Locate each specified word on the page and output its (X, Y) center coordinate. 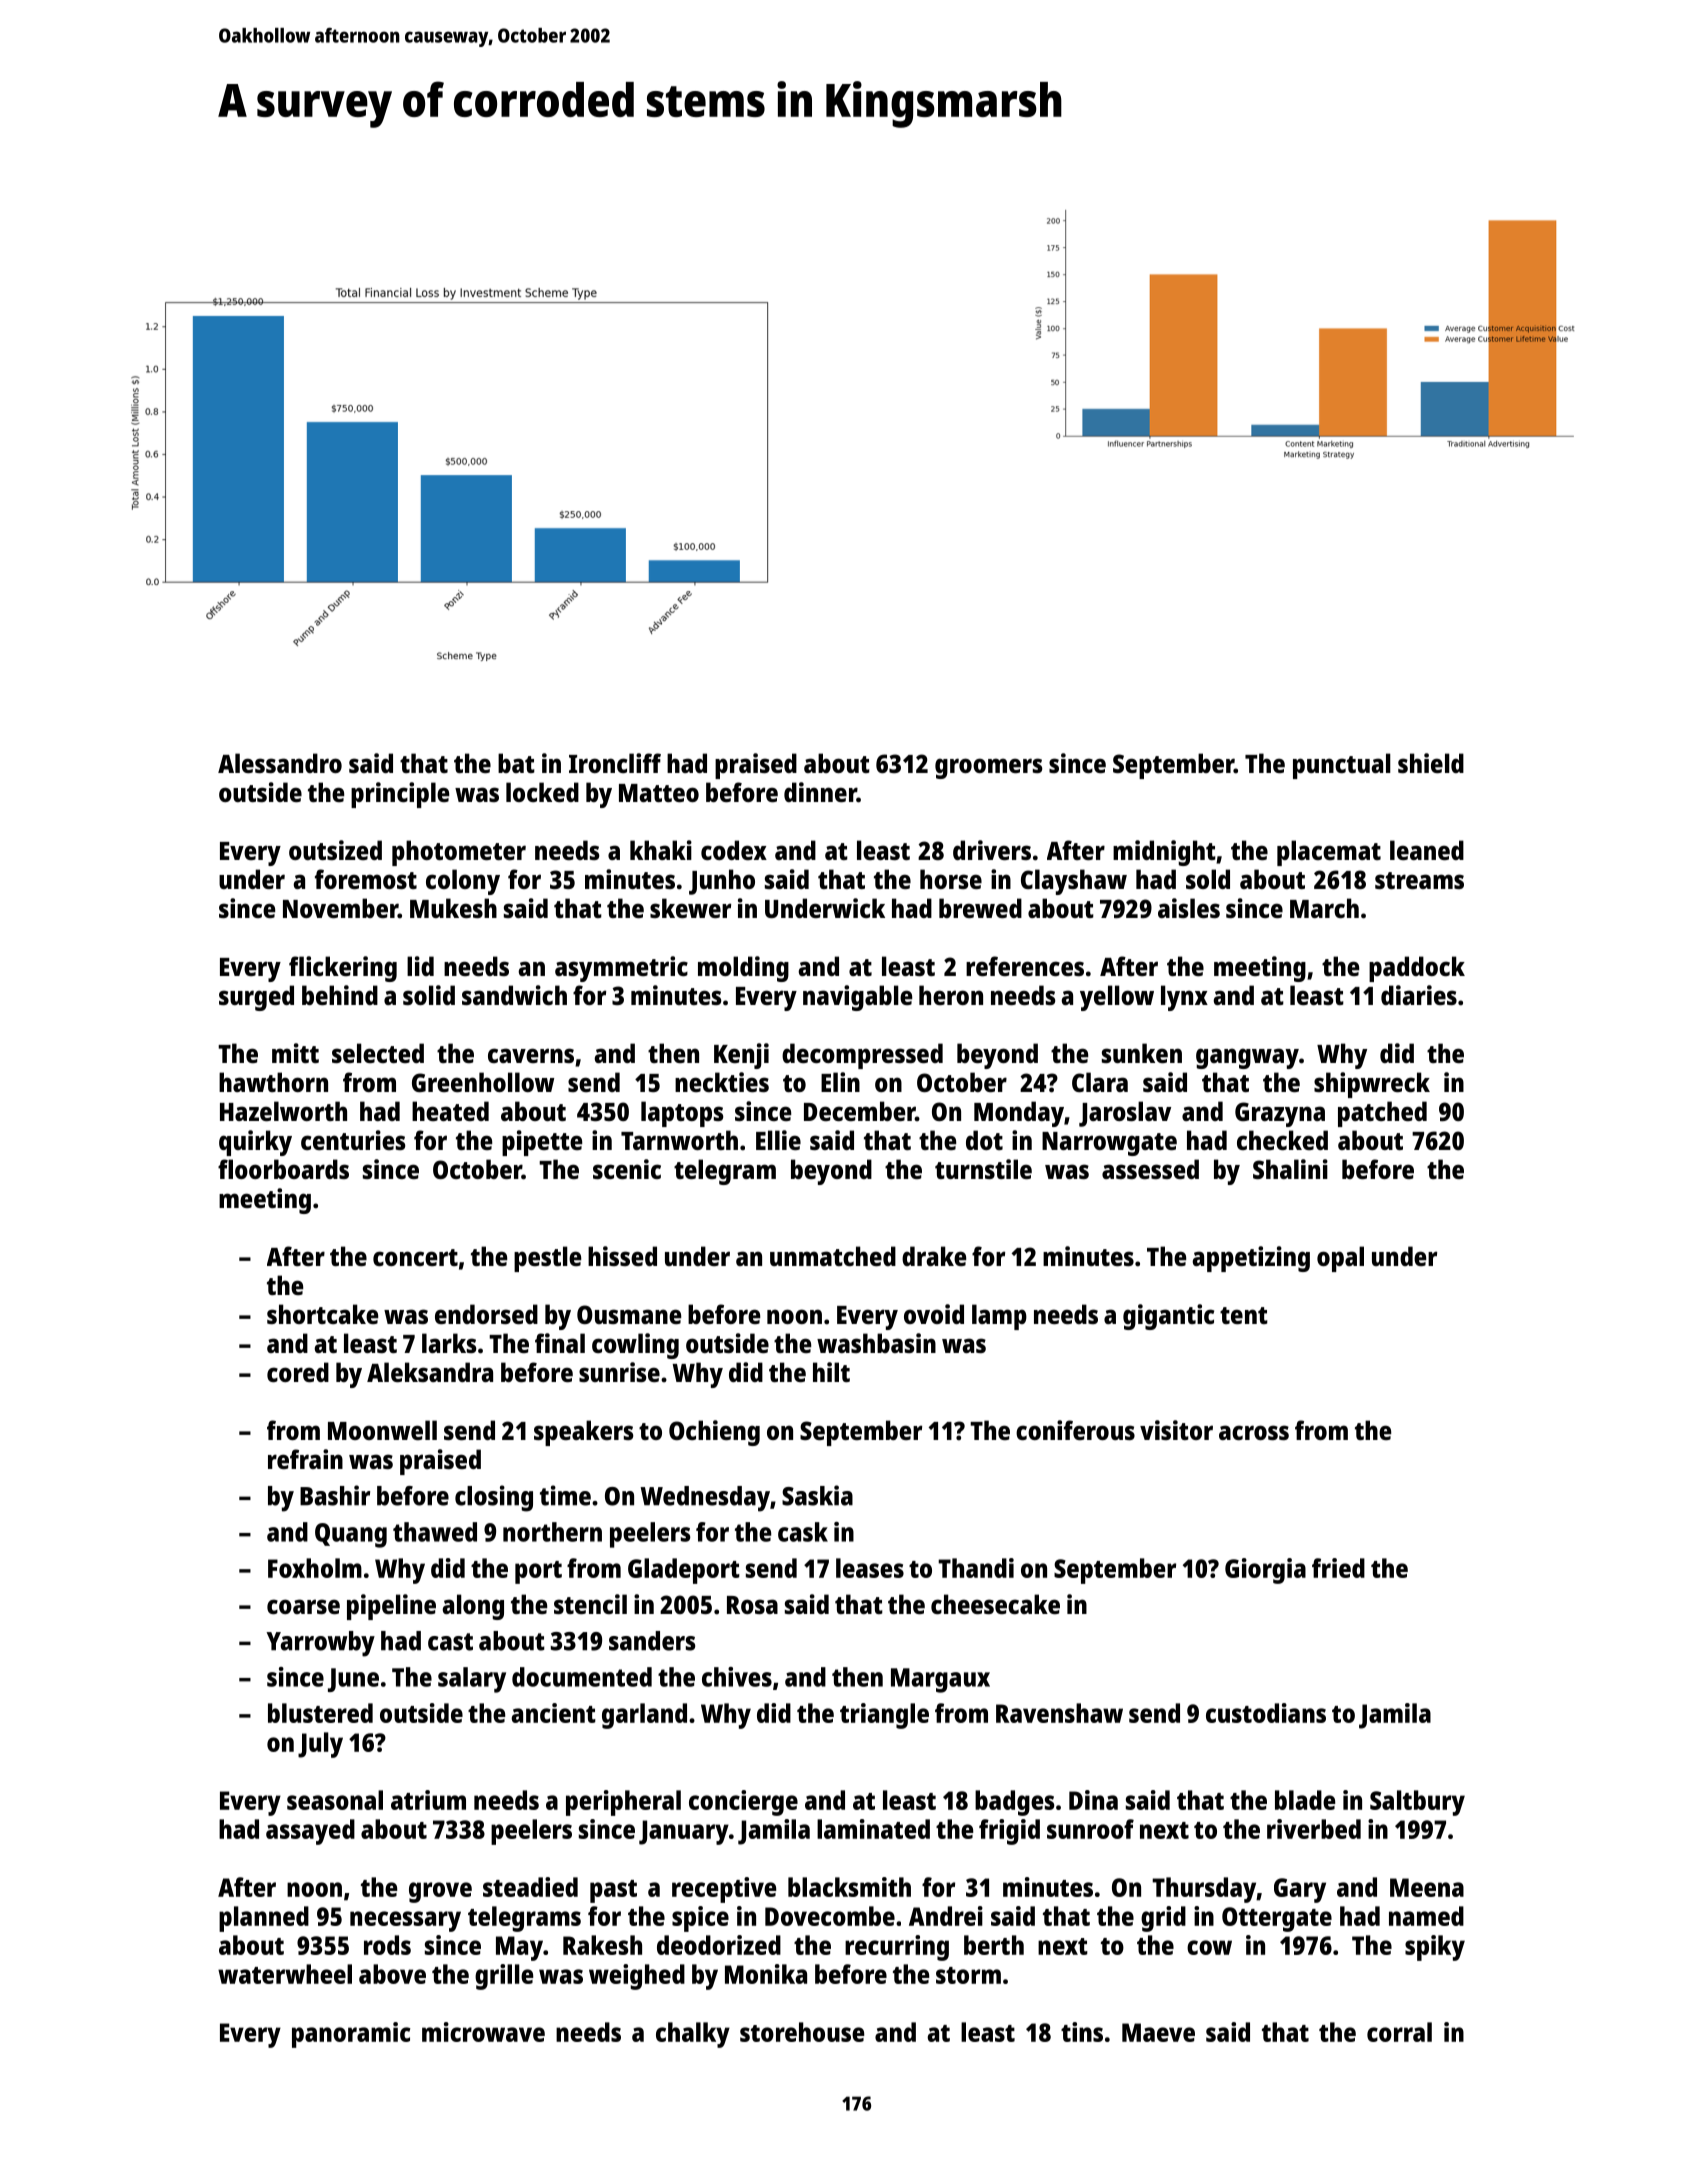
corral (1399, 2032)
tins (1082, 2032)
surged (256, 998)
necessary (405, 1921)
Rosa (752, 1605)
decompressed (862, 1056)
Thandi (976, 1568)
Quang (351, 1535)
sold (1208, 879)
